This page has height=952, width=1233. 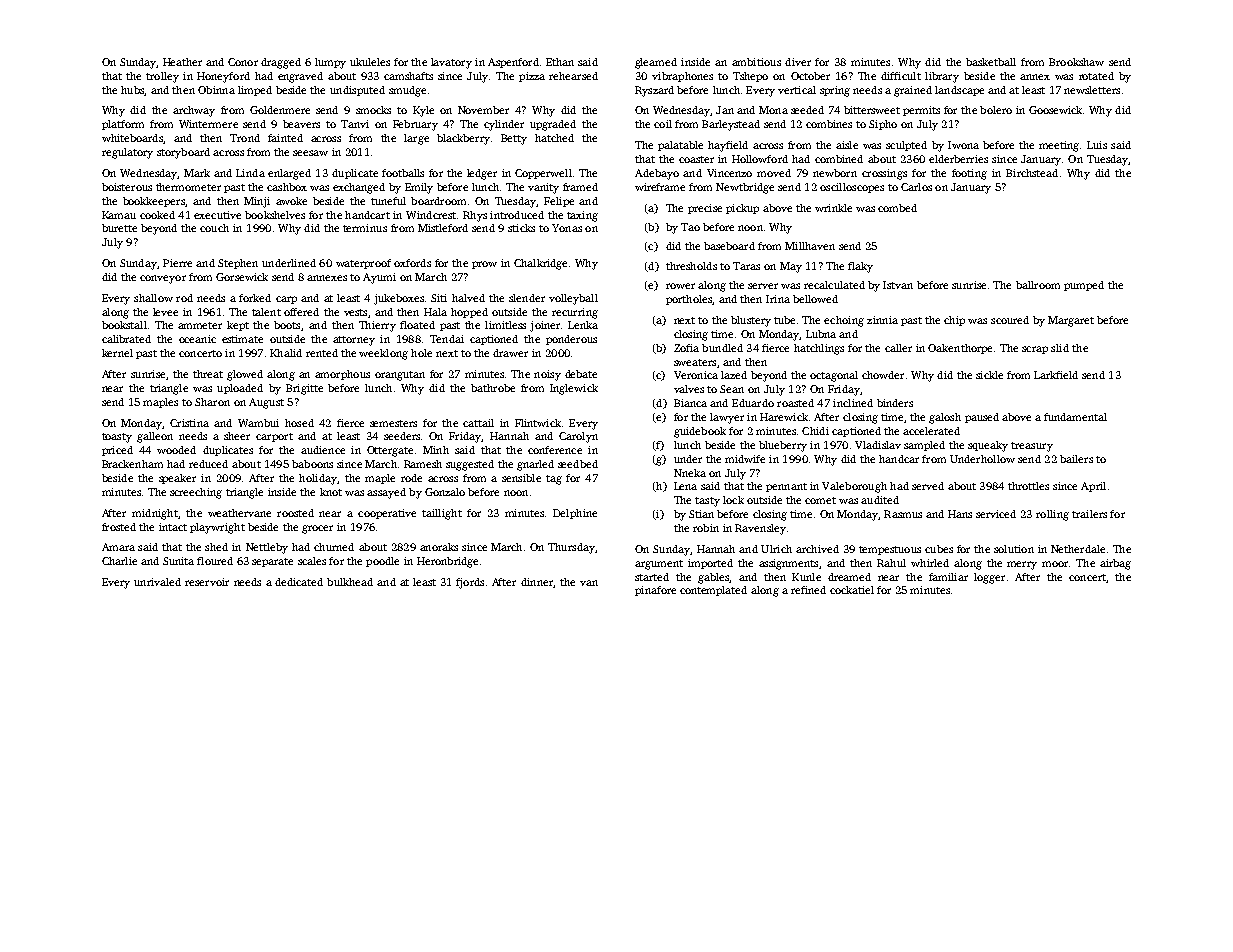 I want to click on drawer, so click(x=510, y=353).
